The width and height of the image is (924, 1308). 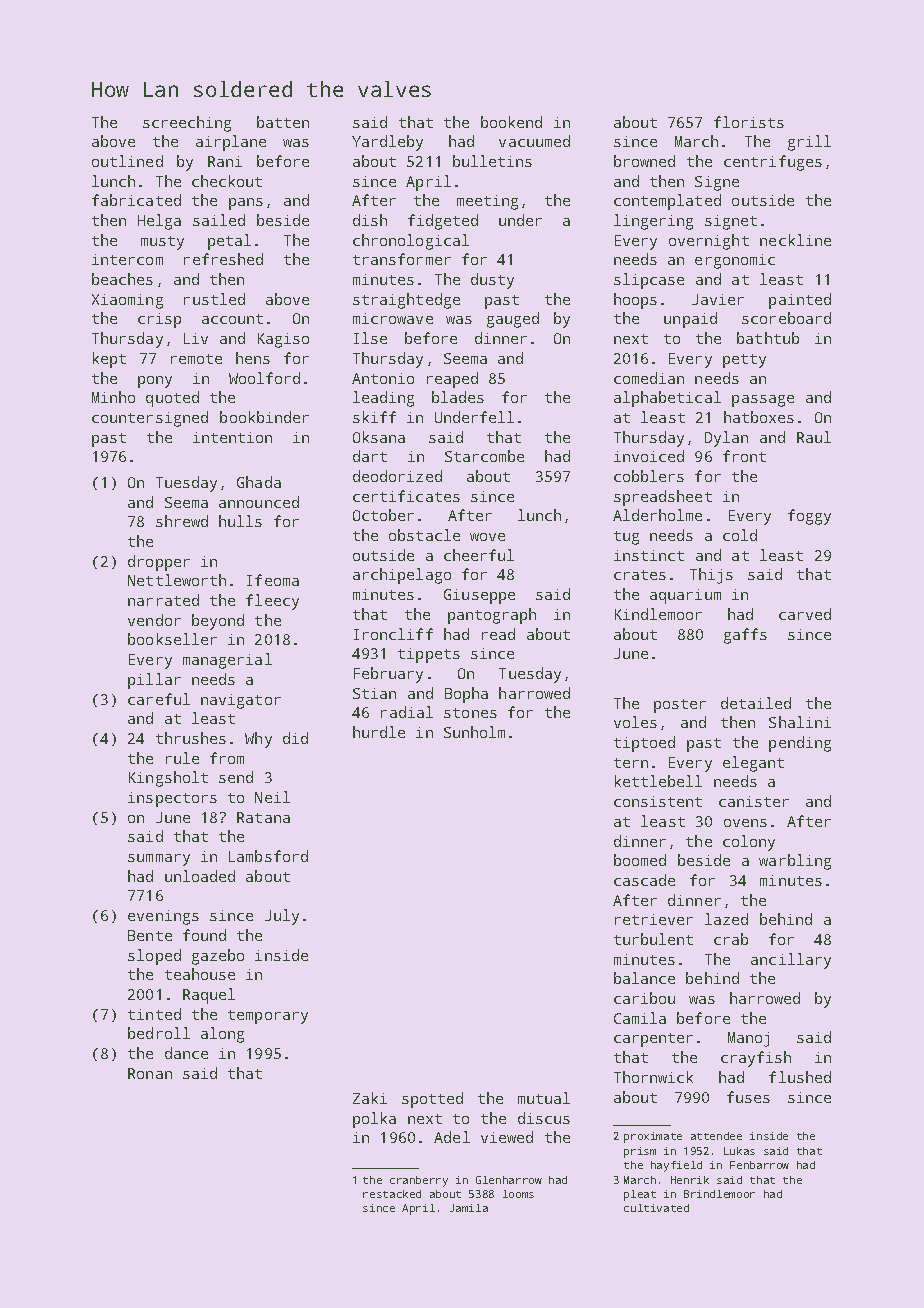 What do you see at coordinates (282, 917) in the image?
I see `July` at bounding box center [282, 917].
